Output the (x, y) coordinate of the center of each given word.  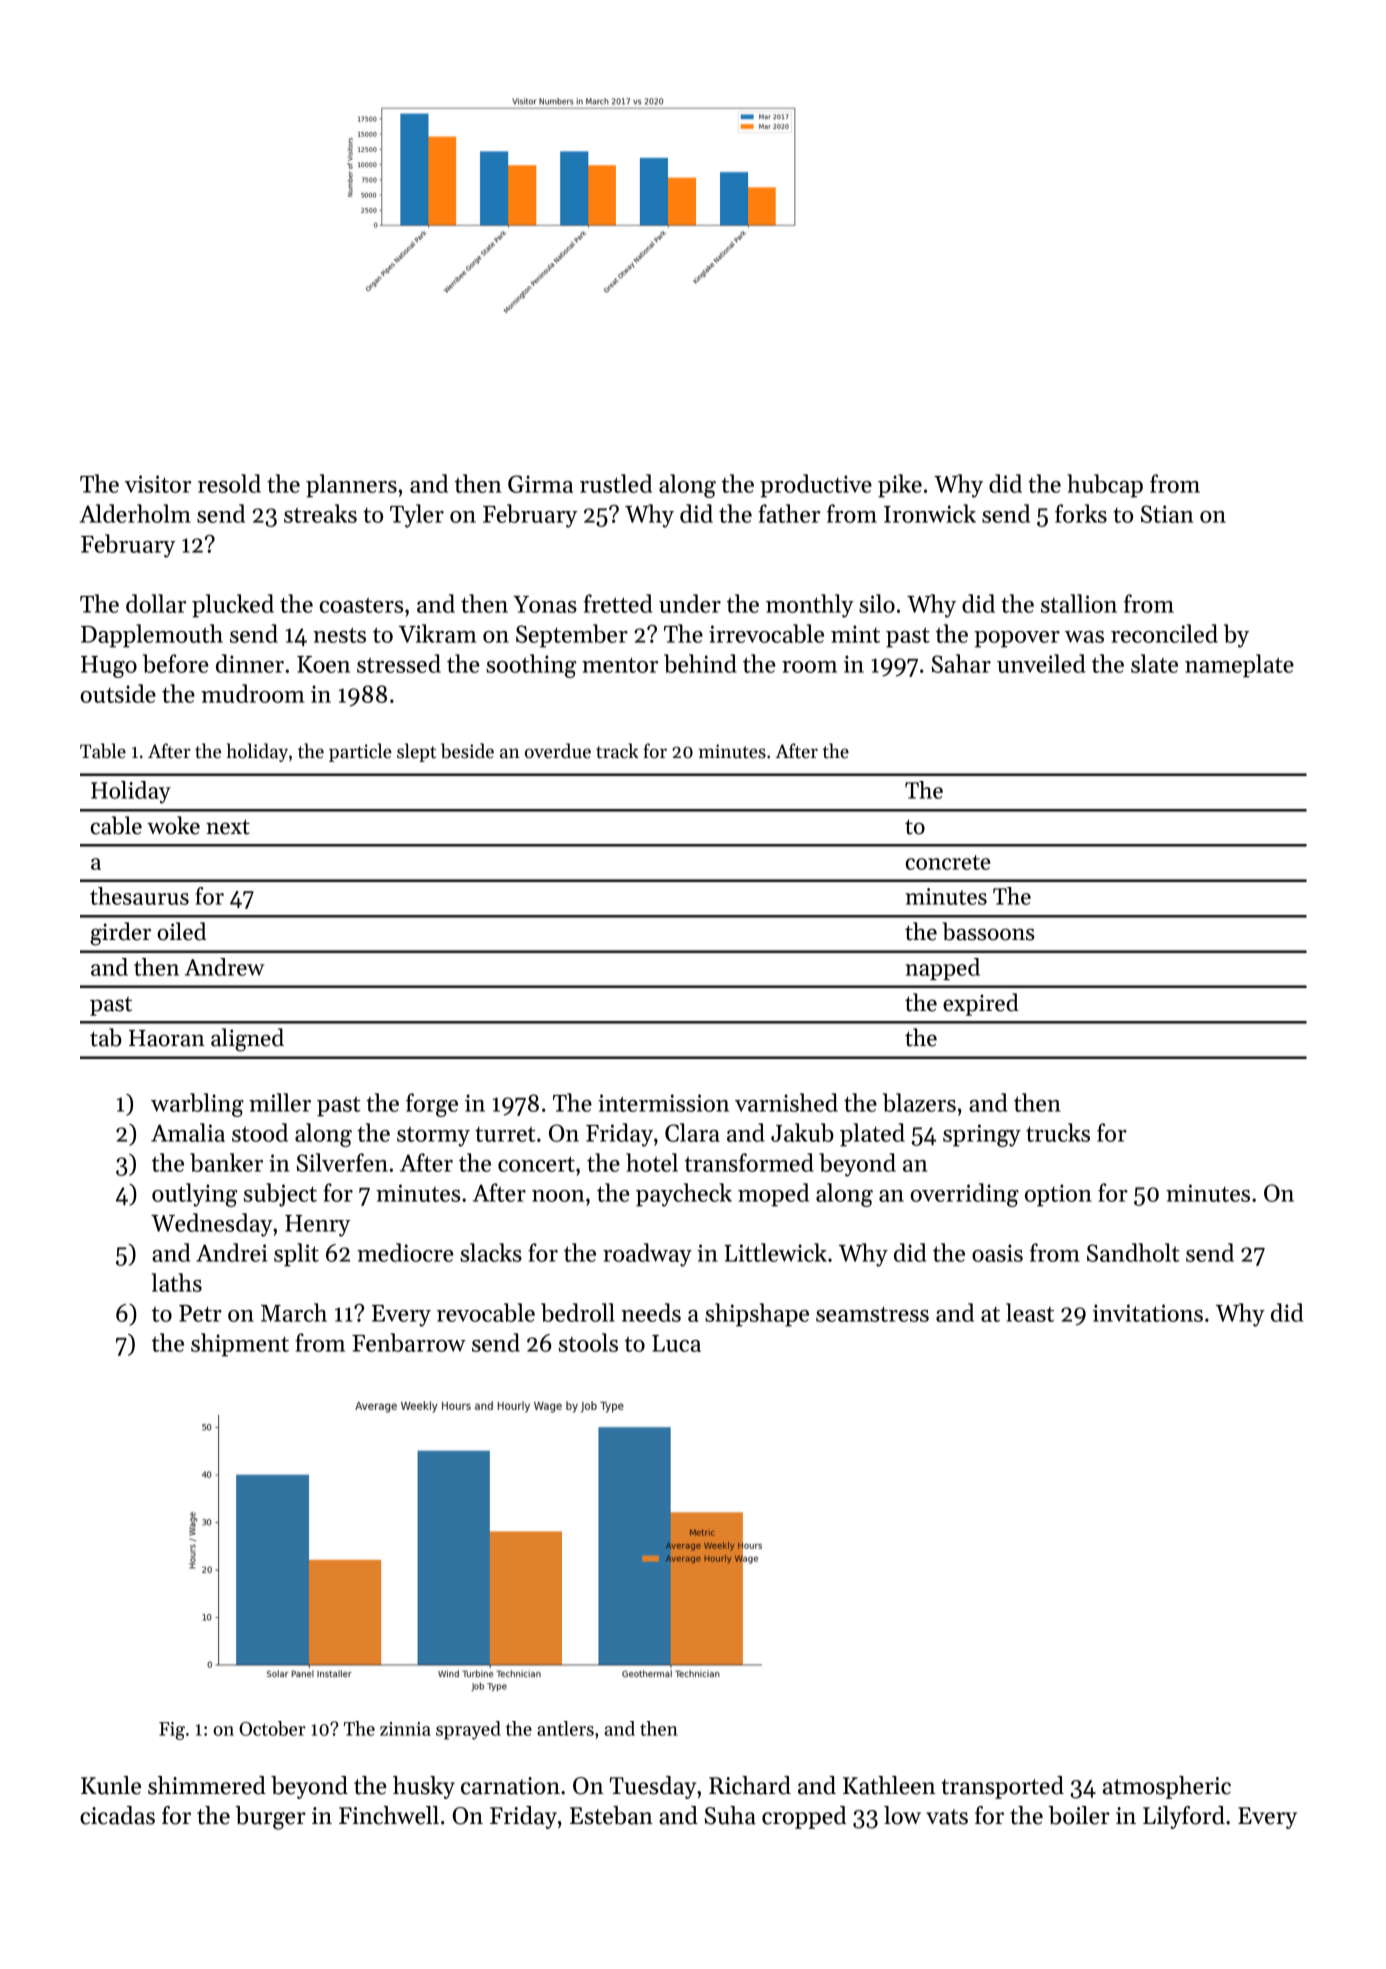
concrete (948, 862)
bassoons (988, 931)
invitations (1148, 1313)
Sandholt (1133, 1252)
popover (1017, 639)
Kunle (111, 1785)
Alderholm (135, 513)
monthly (810, 606)
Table (103, 751)
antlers (565, 1728)
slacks (491, 1252)
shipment (240, 1345)
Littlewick (775, 1252)
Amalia (188, 1132)
